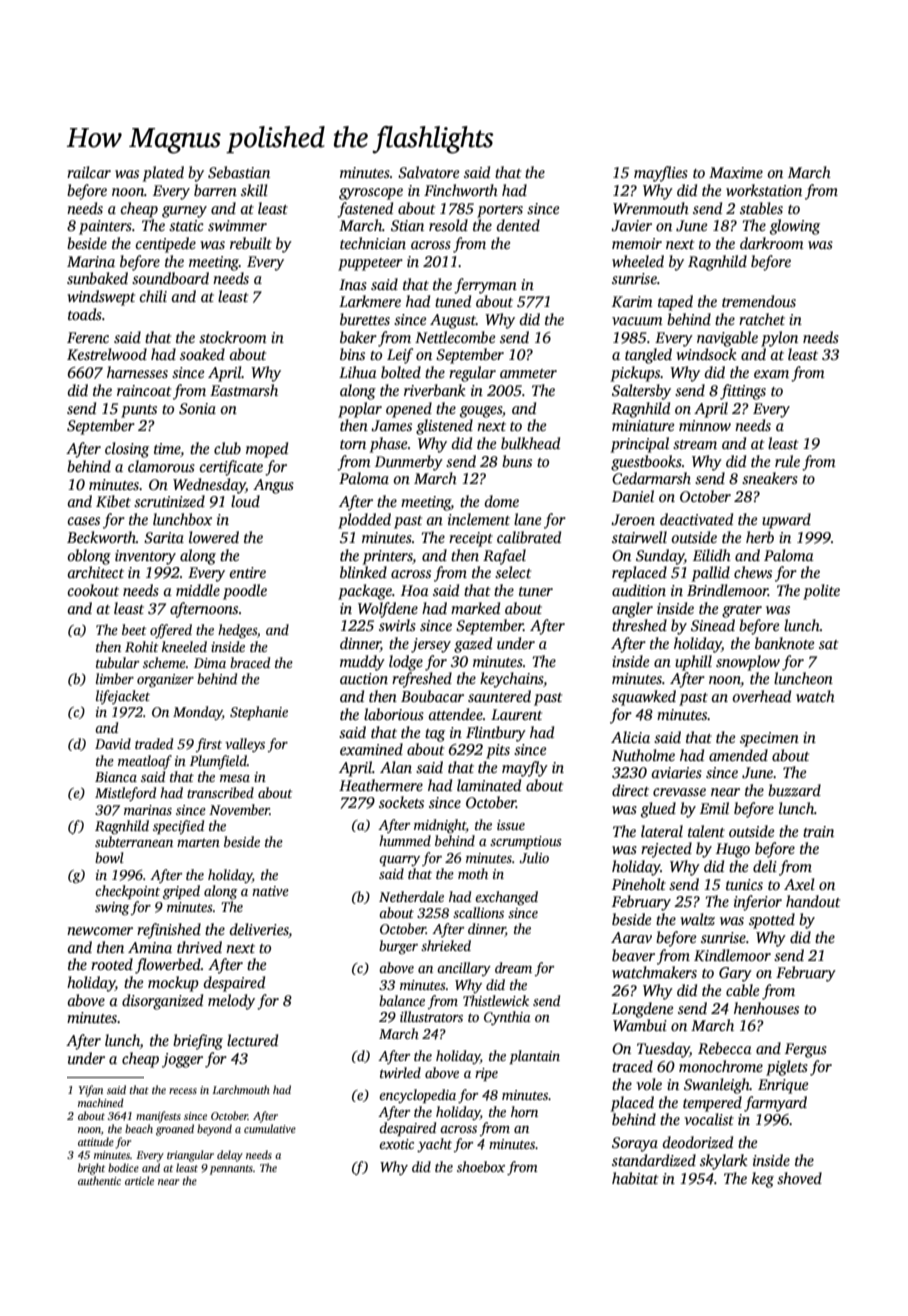 The width and height of the screenshot is (908, 1316). What do you see at coordinates (507, 1018) in the screenshot?
I see `Cynthia` at bounding box center [507, 1018].
